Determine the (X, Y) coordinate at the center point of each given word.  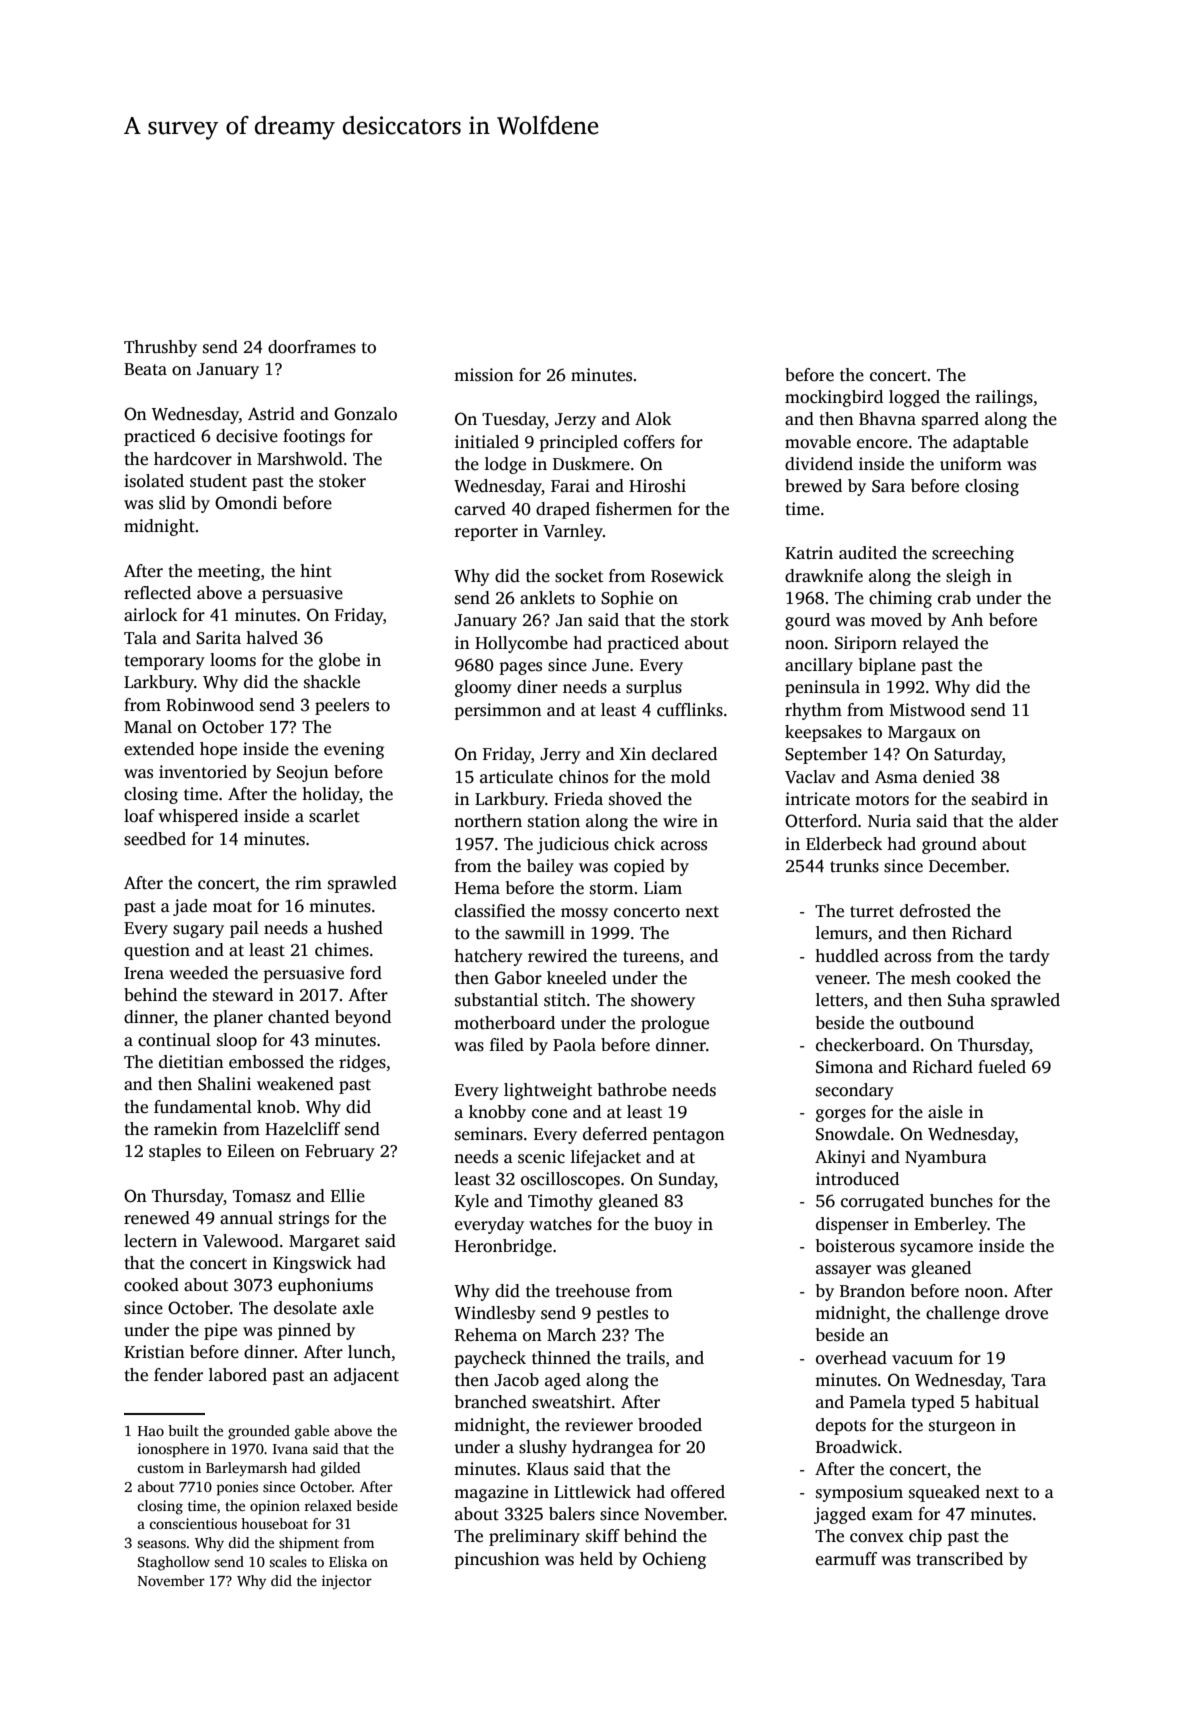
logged (914, 398)
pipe (220, 1331)
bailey (550, 867)
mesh (931, 978)
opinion (275, 1507)
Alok (653, 419)
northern (488, 821)
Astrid (271, 414)
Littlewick (592, 1492)
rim (308, 882)
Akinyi (840, 1158)
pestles (622, 1314)
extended (159, 749)
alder (1038, 821)
